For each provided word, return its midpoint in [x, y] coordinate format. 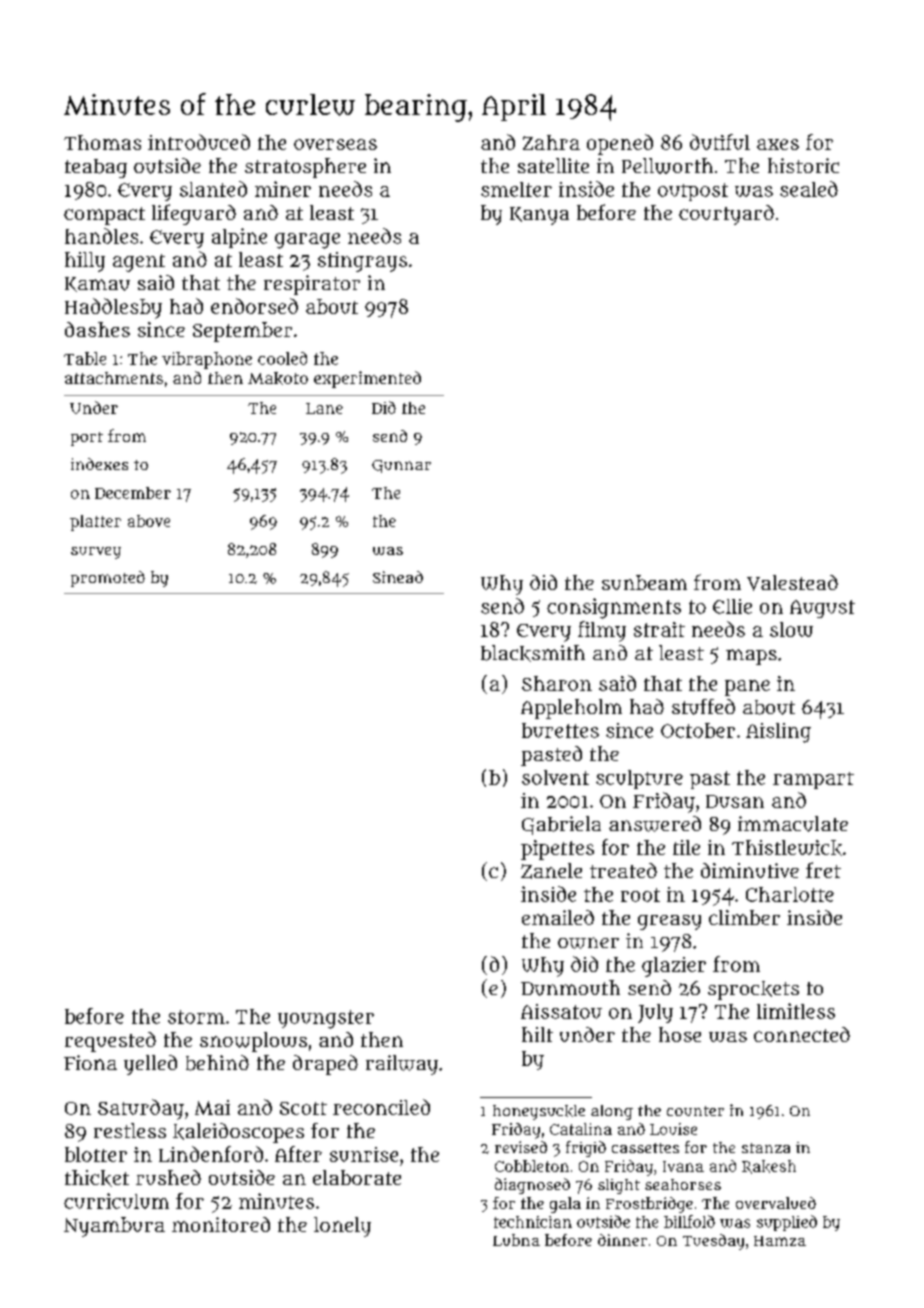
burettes [560, 730]
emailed [558, 917]
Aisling [778, 733]
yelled [150, 1065]
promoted [108, 579]
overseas [335, 144]
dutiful [720, 142]
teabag [96, 168]
